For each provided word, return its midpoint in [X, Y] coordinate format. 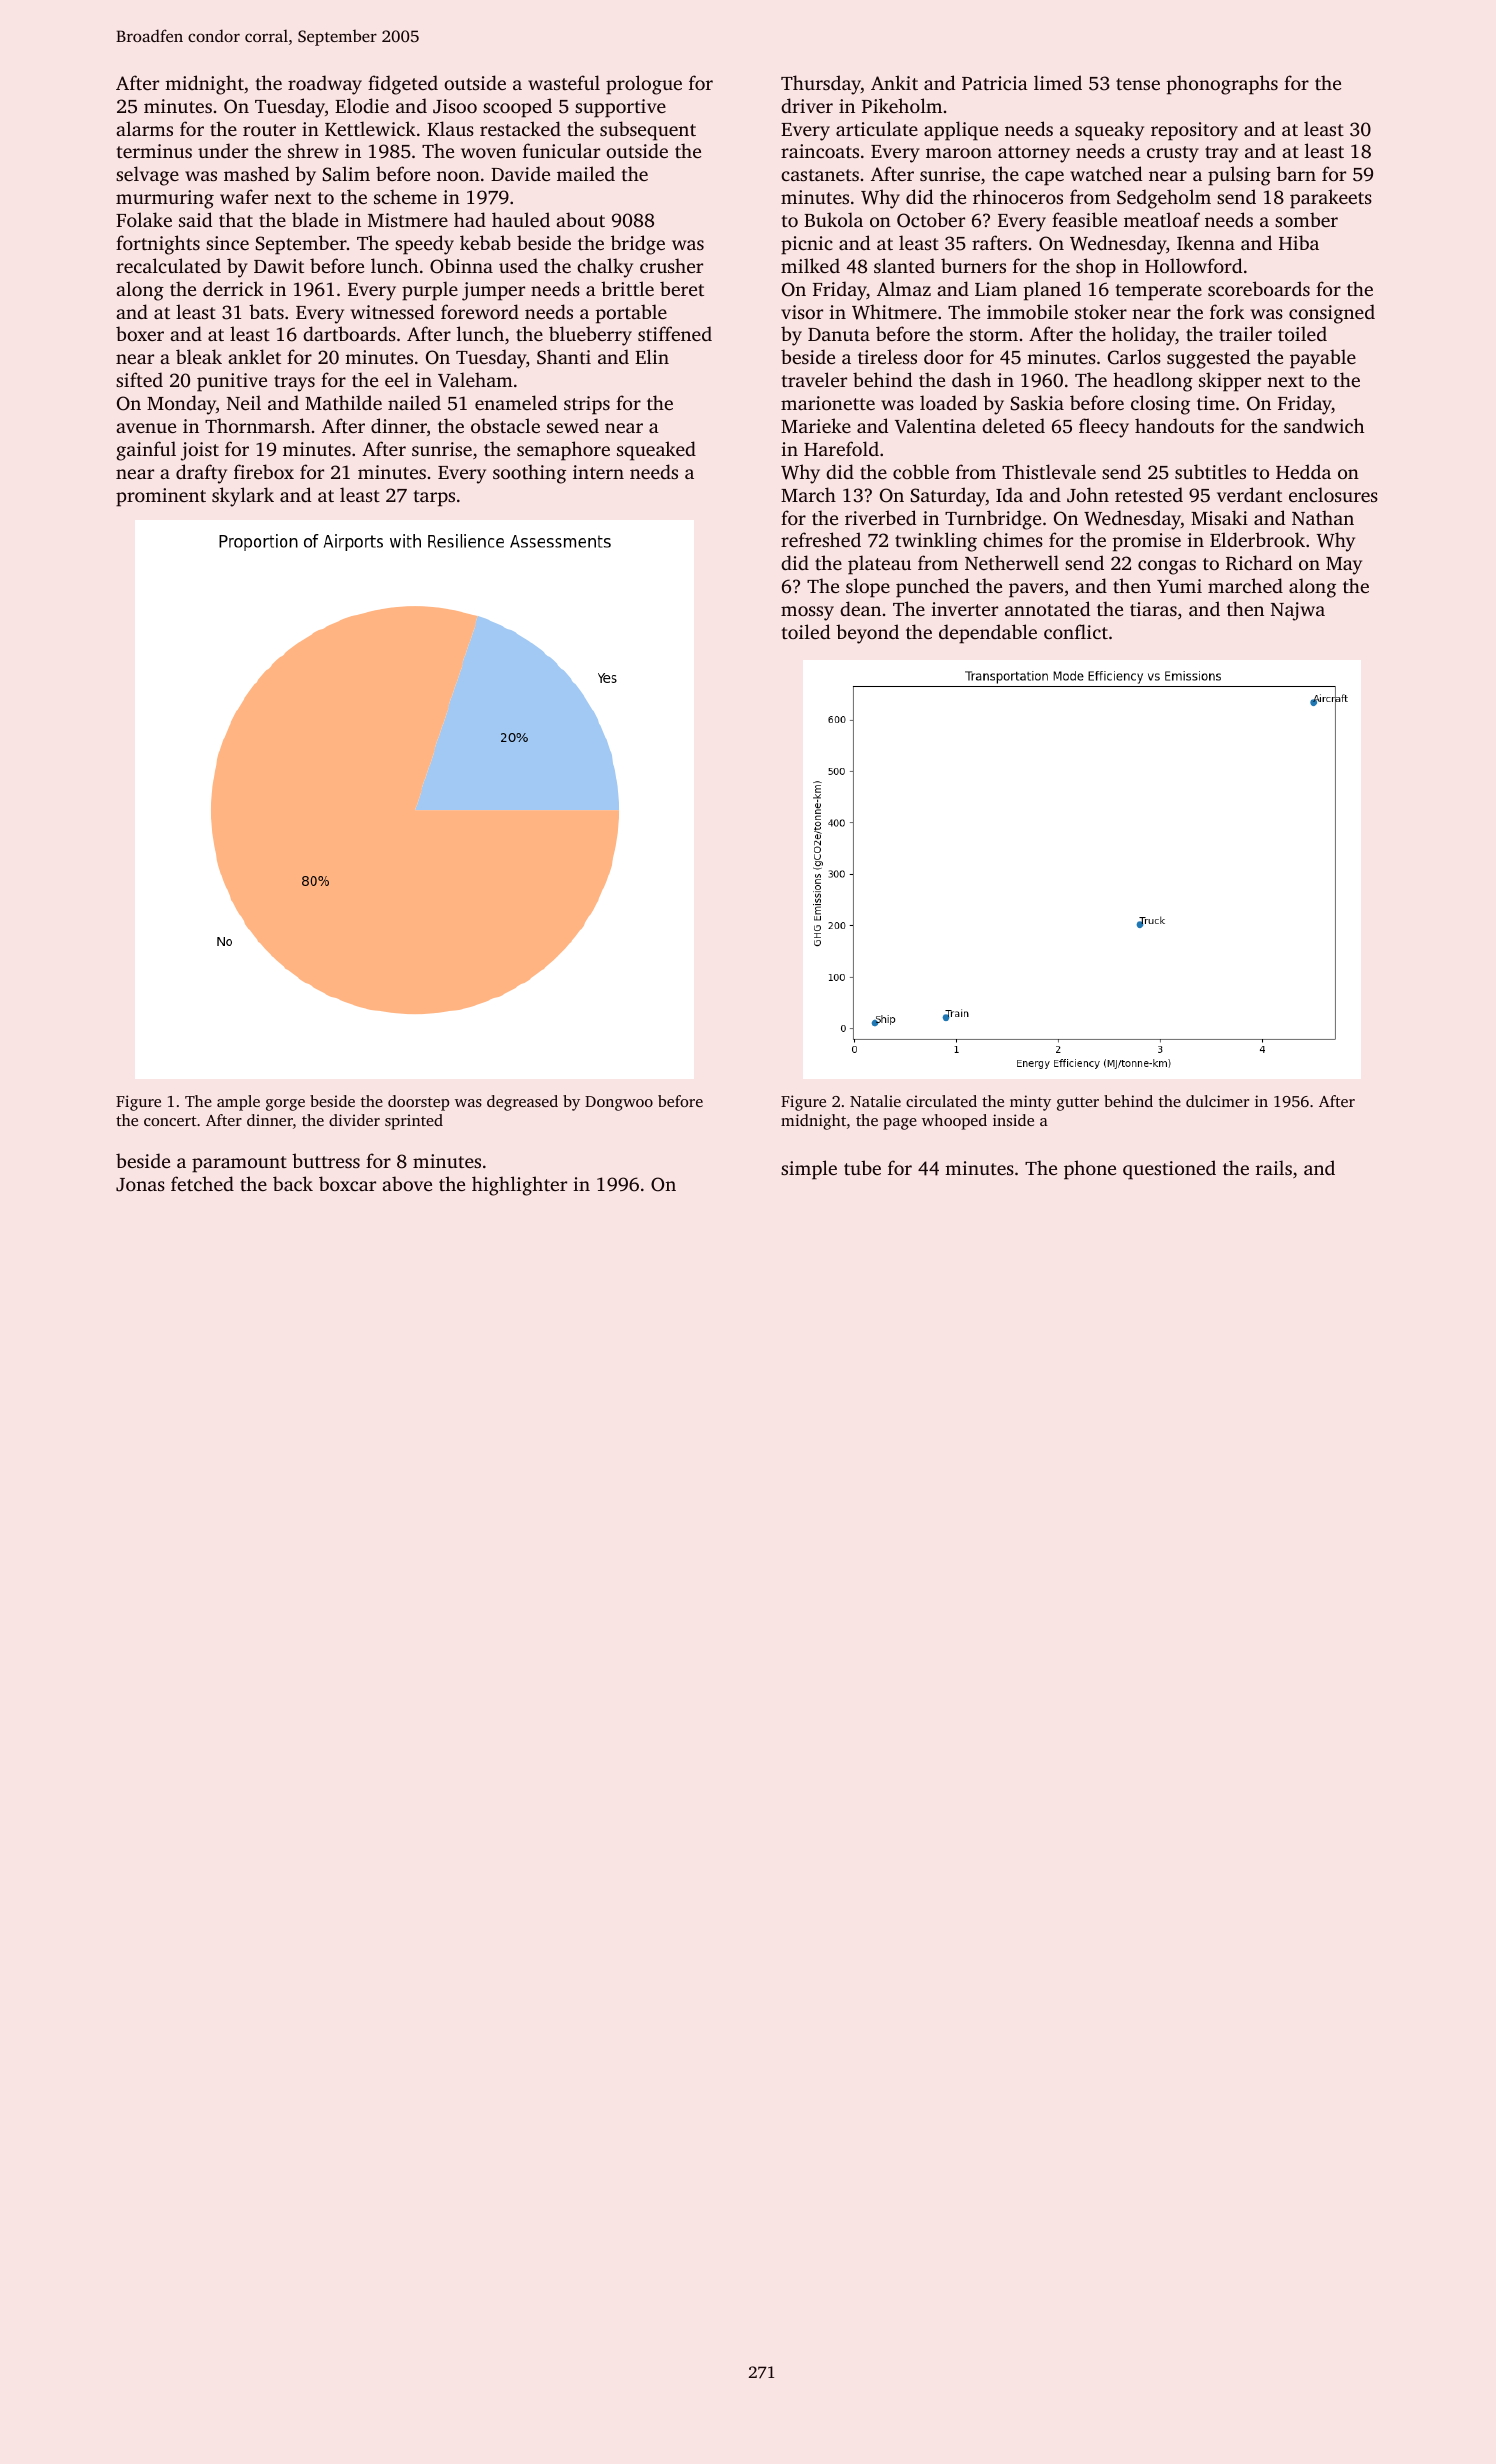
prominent [161, 497]
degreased [522, 1103]
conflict [1076, 631]
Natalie [875, 1101]
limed [1058, 82]
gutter [1078, 1104]
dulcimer [1217, 1101]
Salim [346, 174]
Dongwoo [619, 1103]
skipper [1230, 382]
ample [238, 1103]
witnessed [392, 311]
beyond [867, 634]
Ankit [894, 82]
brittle [627, 288]
